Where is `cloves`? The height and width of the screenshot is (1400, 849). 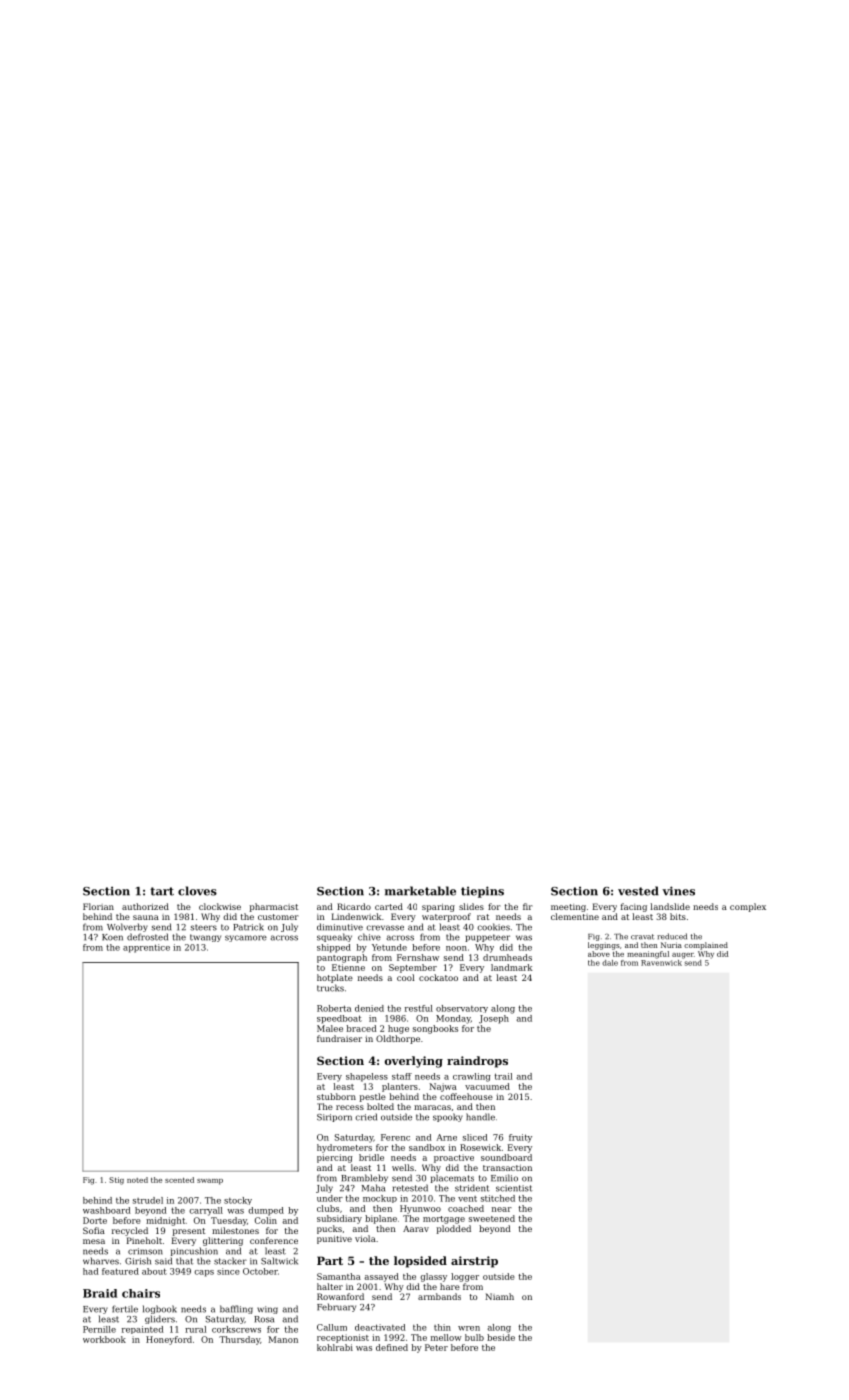 cloves is located at coordinates (197, 891).
